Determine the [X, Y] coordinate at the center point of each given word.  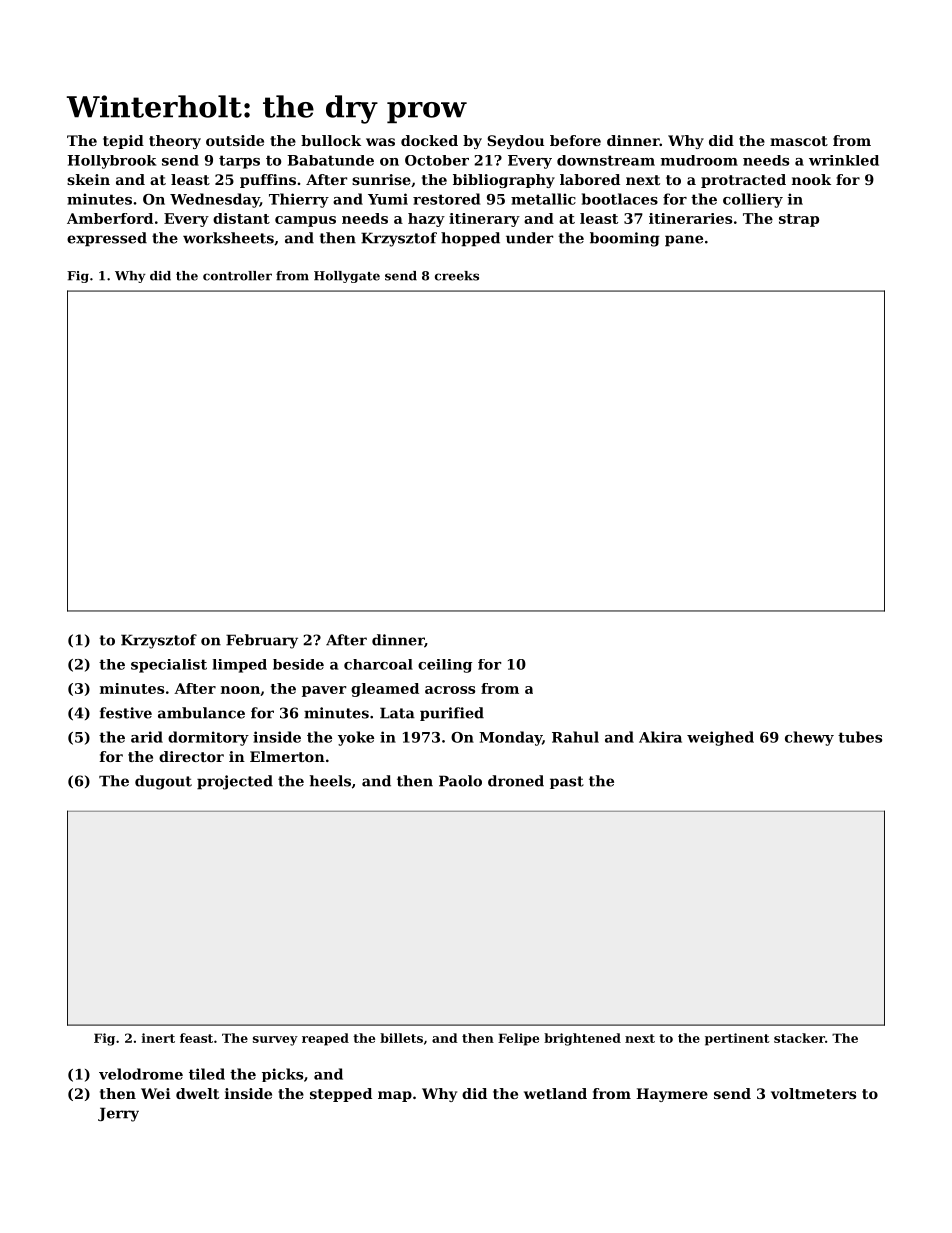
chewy [809, 738]
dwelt [197, 1093]
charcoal [378, 664]
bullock [331, 140]
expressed [107, 239]
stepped [341, 1095]
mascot [799, 141]
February [262, 641]
